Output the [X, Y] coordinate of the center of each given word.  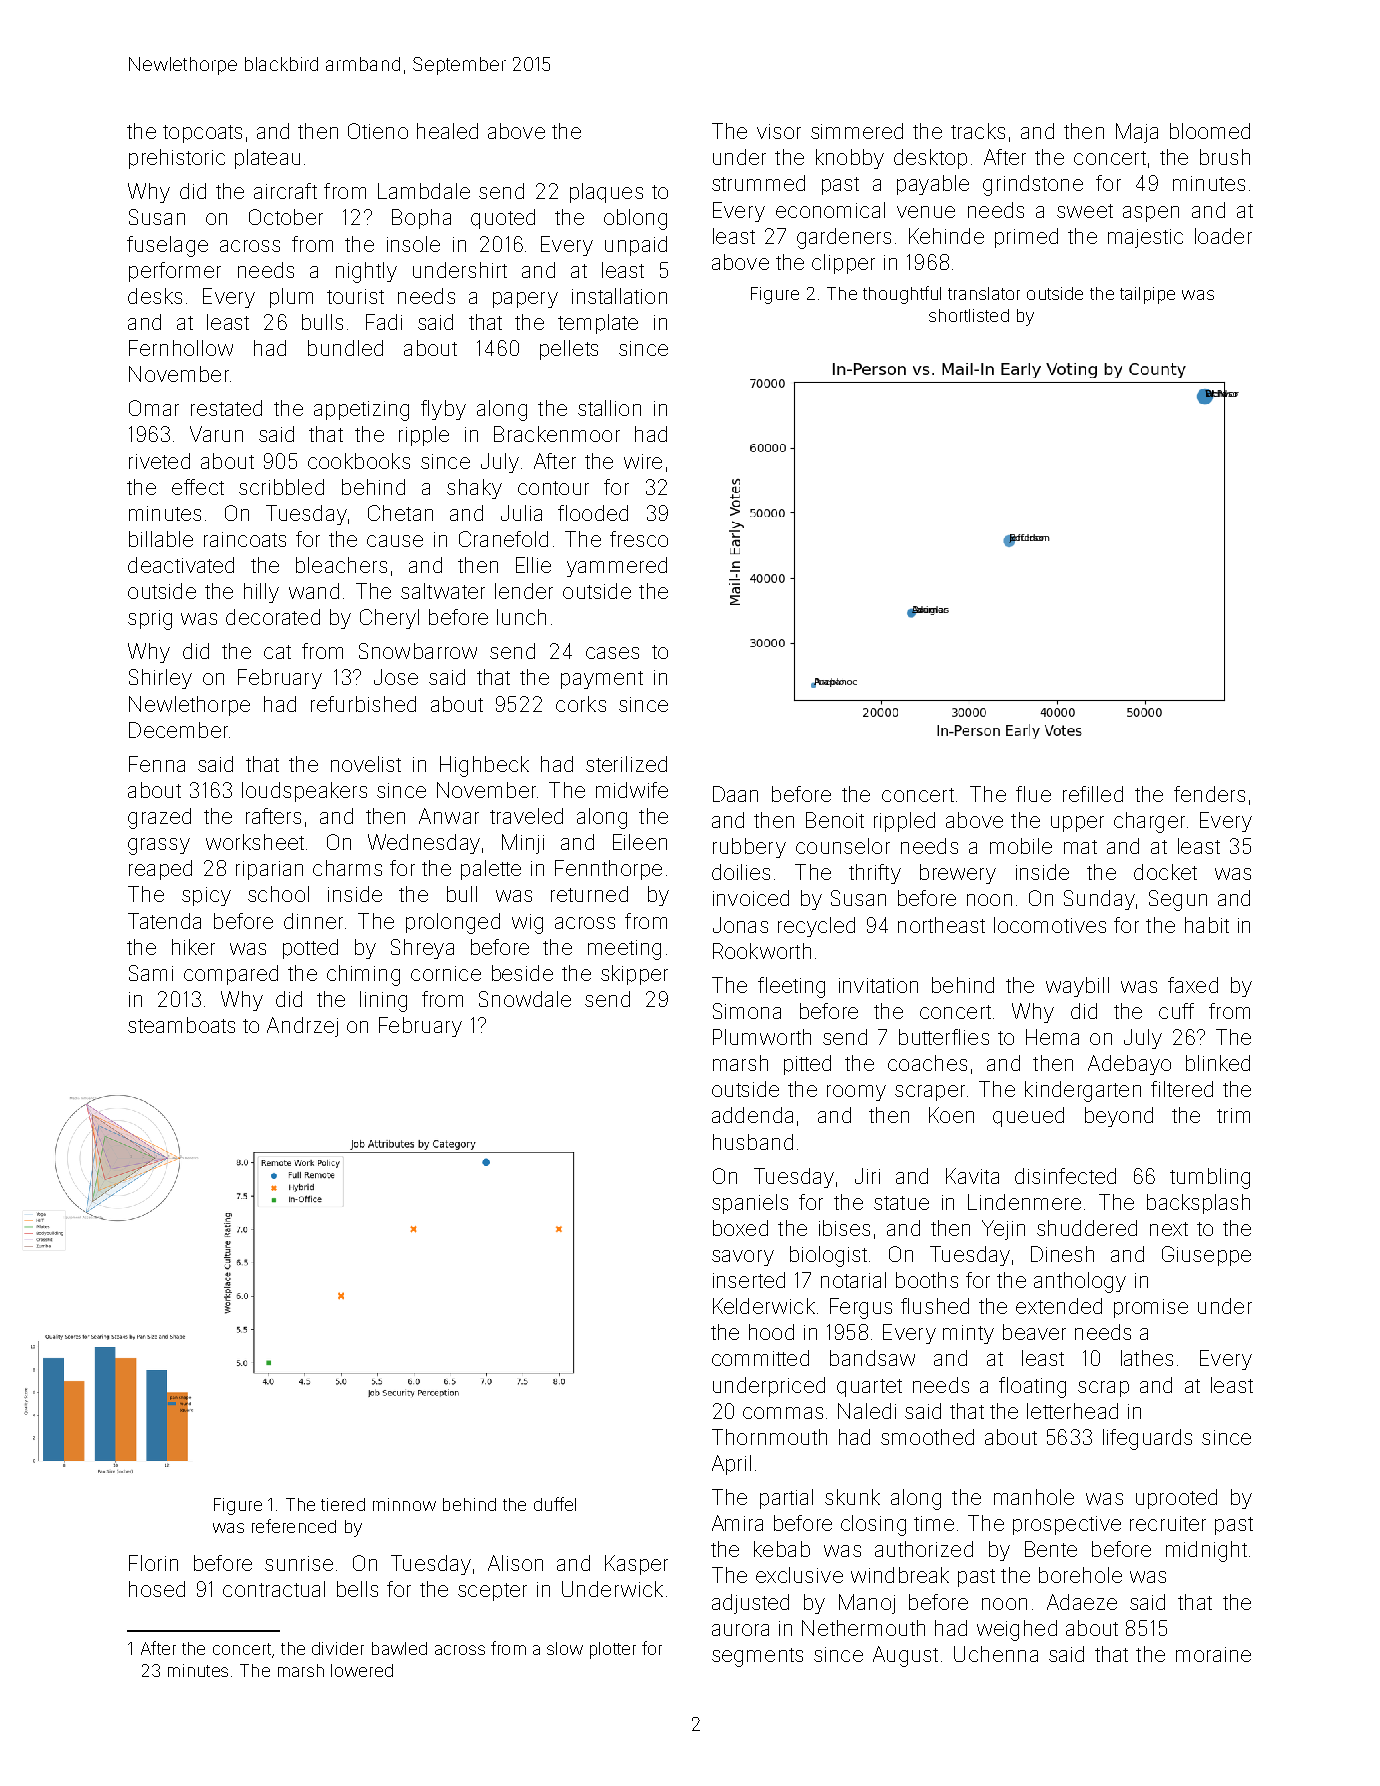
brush [1225, 157]
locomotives [1050, 925]
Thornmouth [769, 1437]
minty [968, 1334]
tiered [343, 1504]
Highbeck [484, 766]
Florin [153, 1563]
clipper [843, 264]
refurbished [363, 704]
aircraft [285, 191]
